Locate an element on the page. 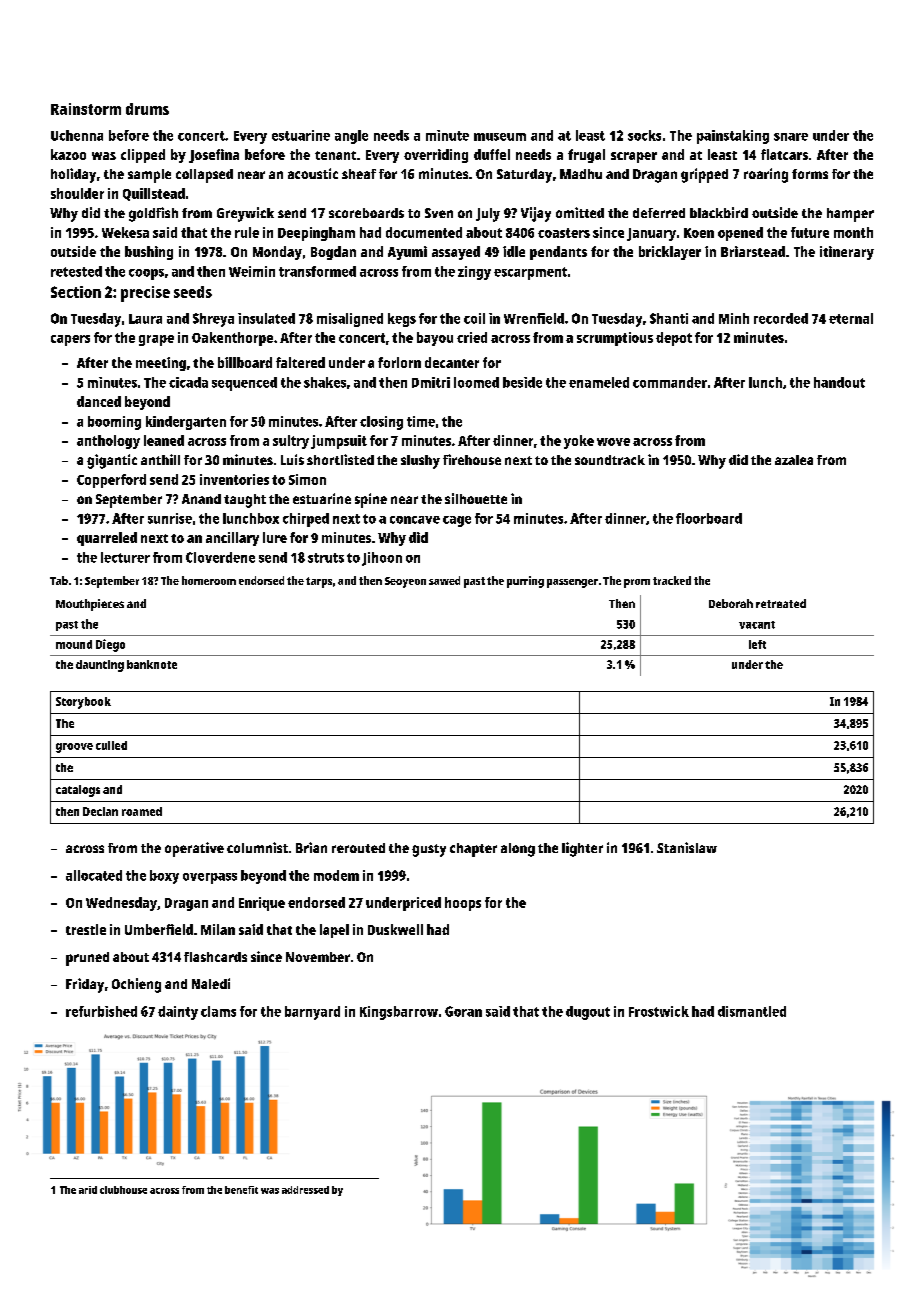 The width and height of the page is (924, 1308). pruned is located at coordinates (87, 959).
